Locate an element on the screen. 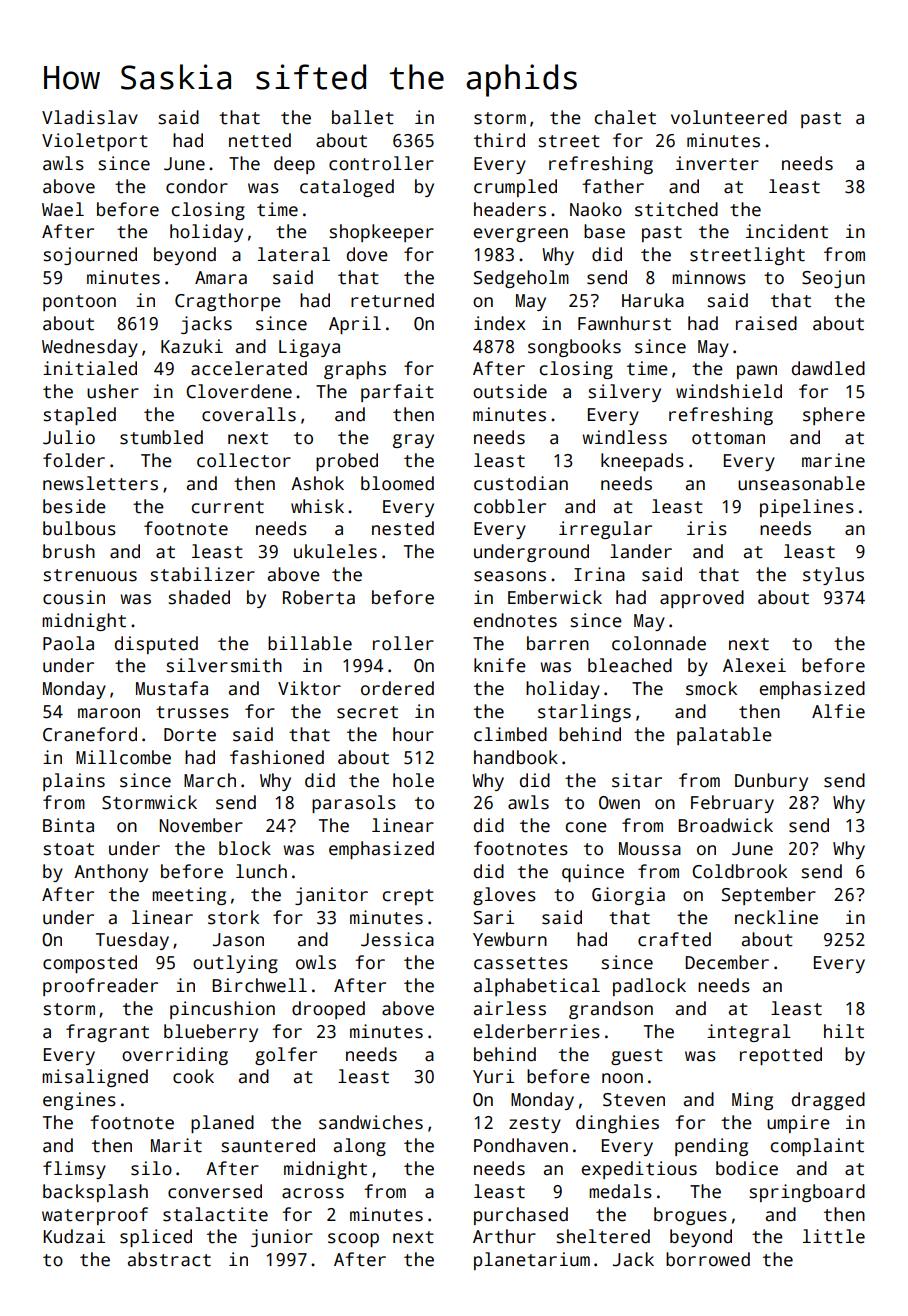  Irina is located at coordinates (599, 574).
